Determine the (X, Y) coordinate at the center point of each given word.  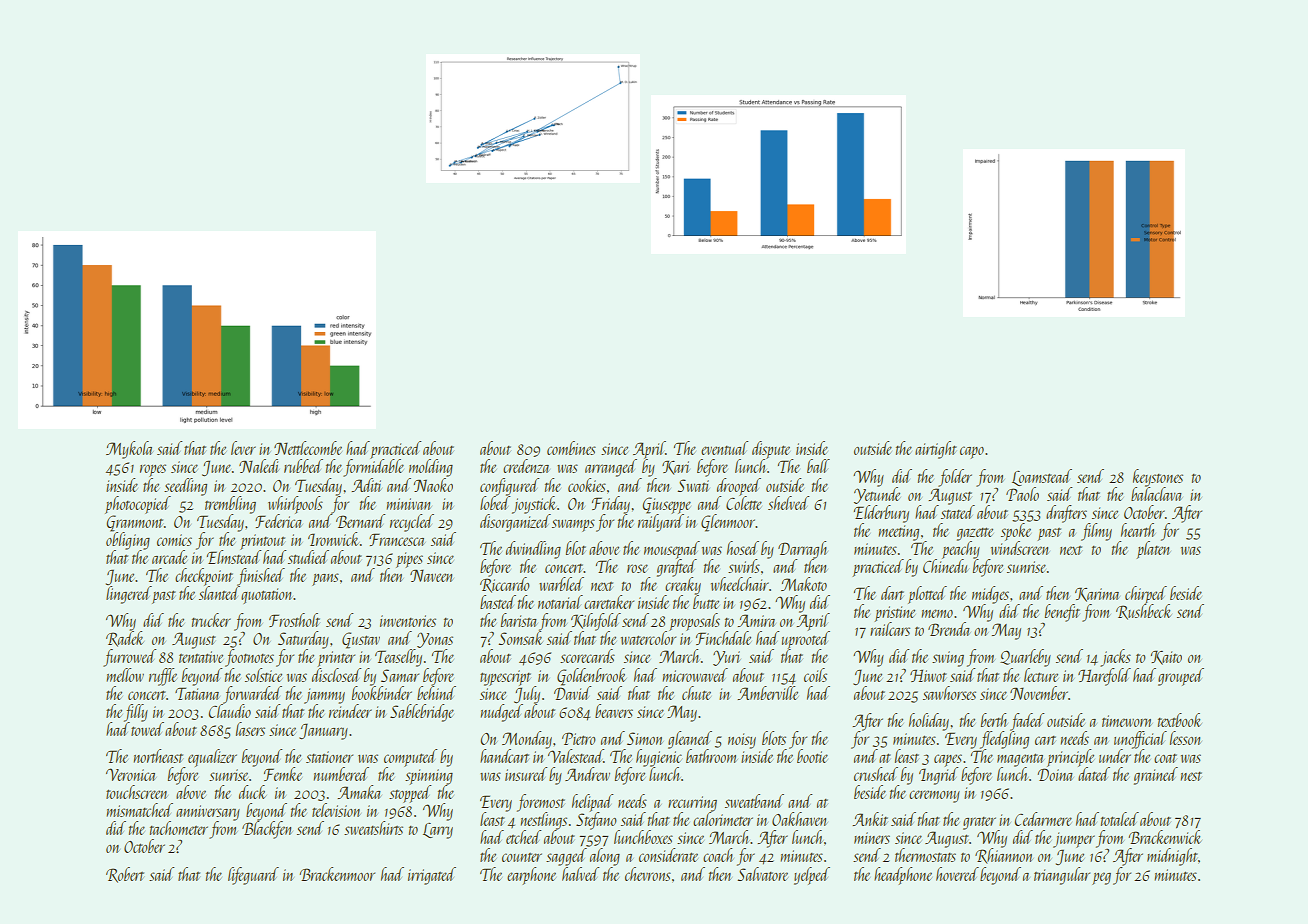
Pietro (579, 738)
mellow (125, 675)
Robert (125, 875)
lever (243, 448)
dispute (772, 450)
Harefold (1104, 677)
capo (972, 452)
